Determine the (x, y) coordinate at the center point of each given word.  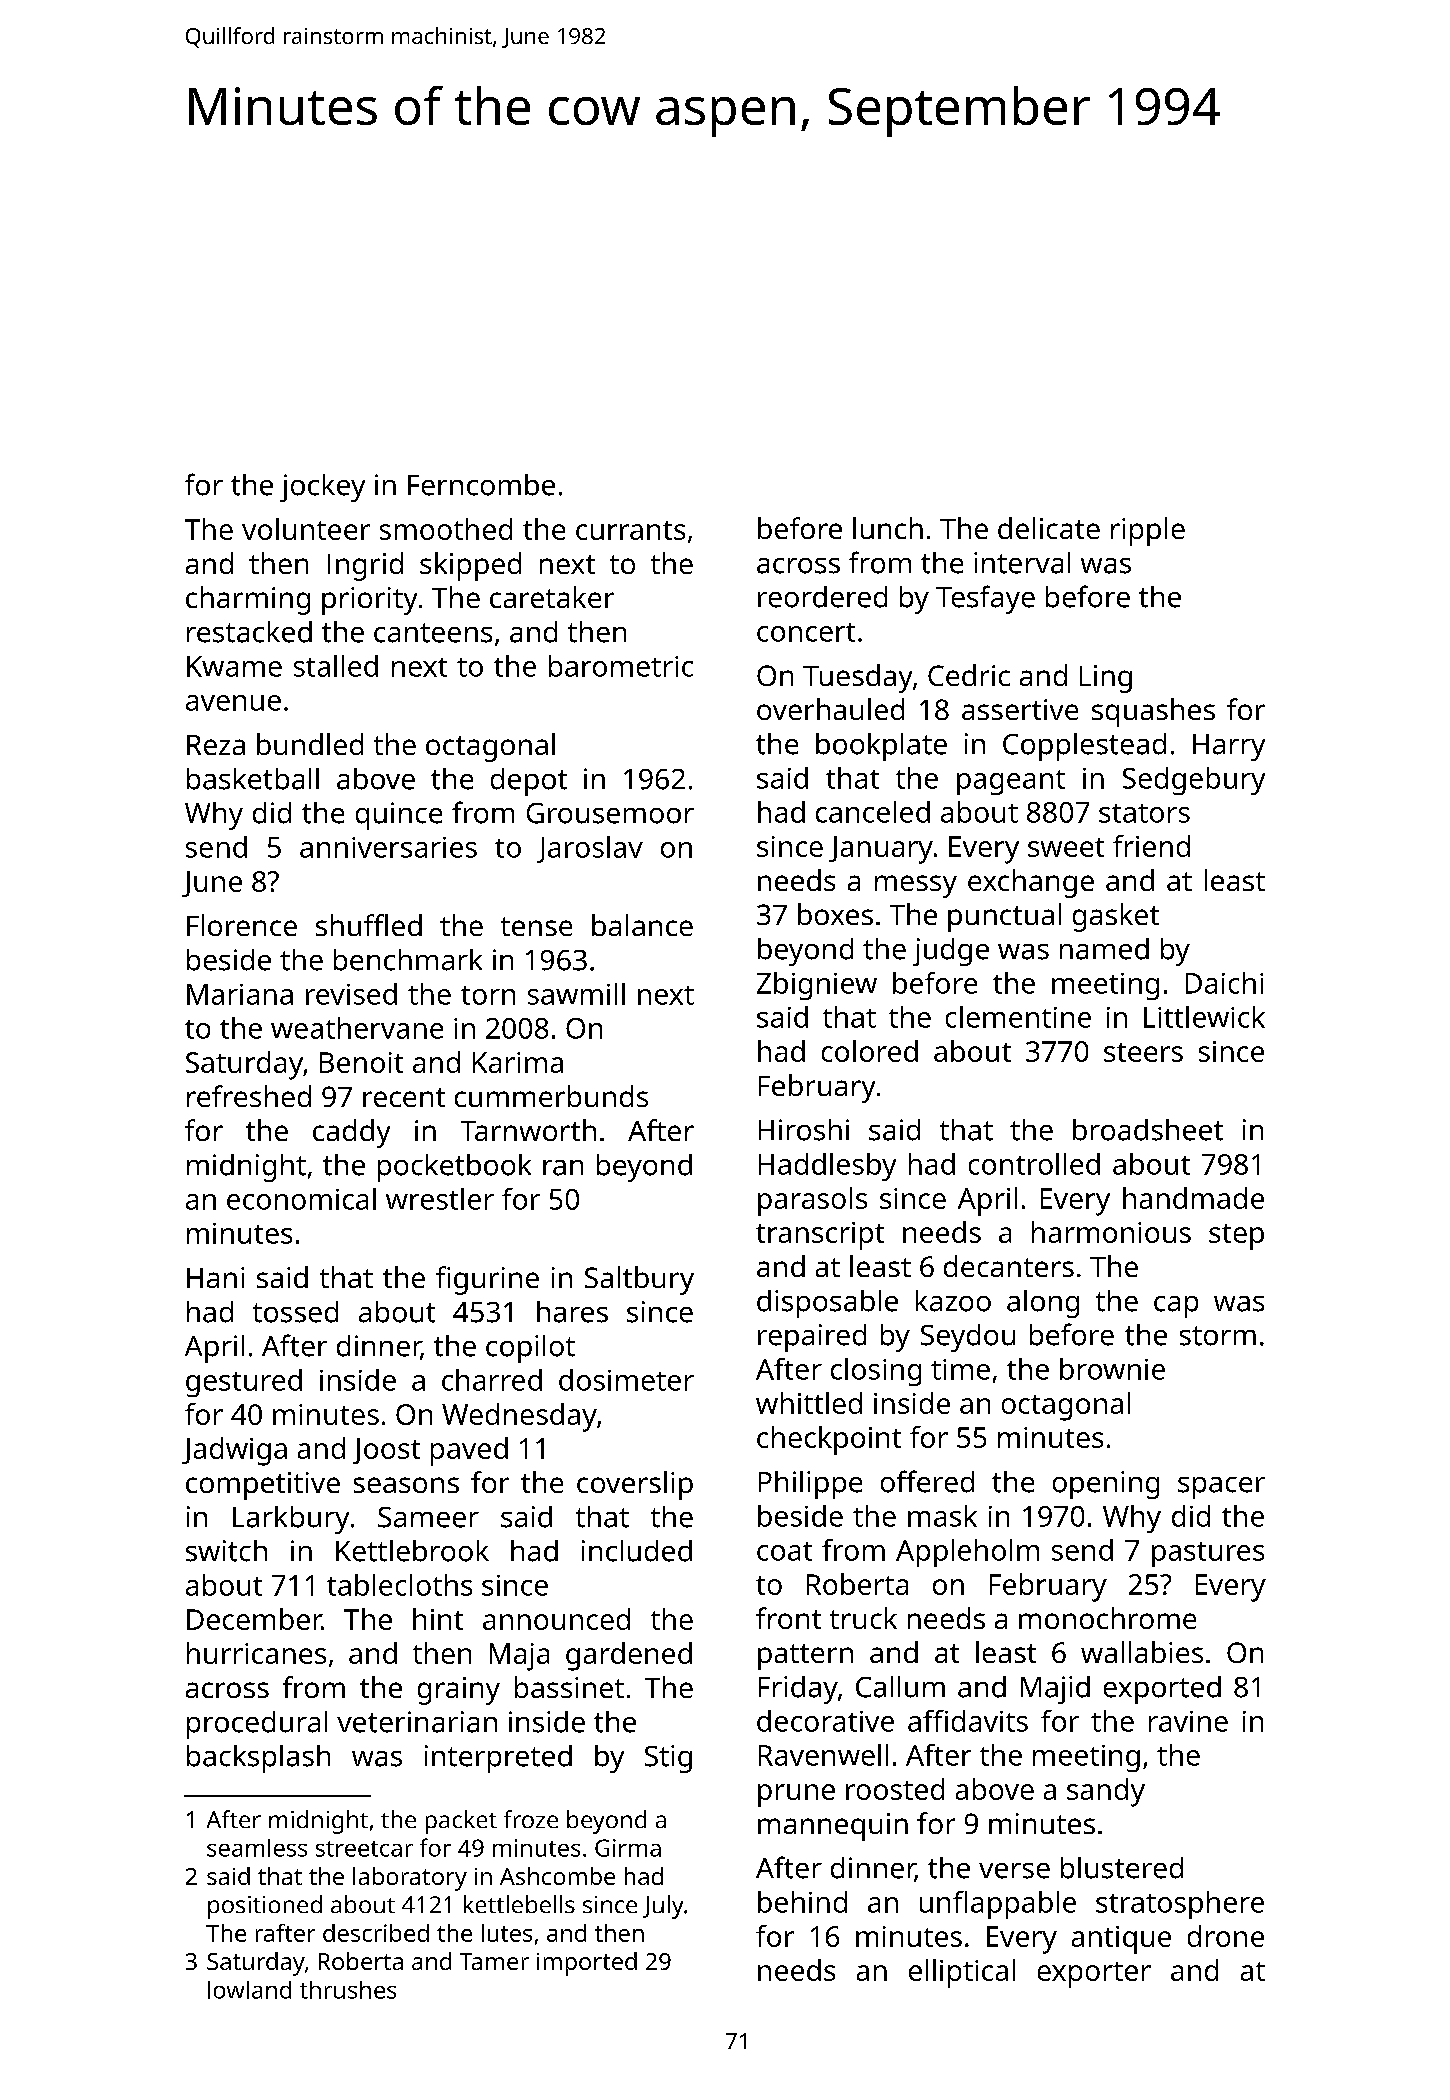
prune (796, 1795)
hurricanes (256, 1653)
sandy (1106, 1792)
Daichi (1224, 983)
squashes (1153, 712)
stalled (336, 666)
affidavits (968, 1721)
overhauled (830, 709)
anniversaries (388, 847)
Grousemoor (610, 813)
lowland (249, 1990)
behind (802, 1902)
